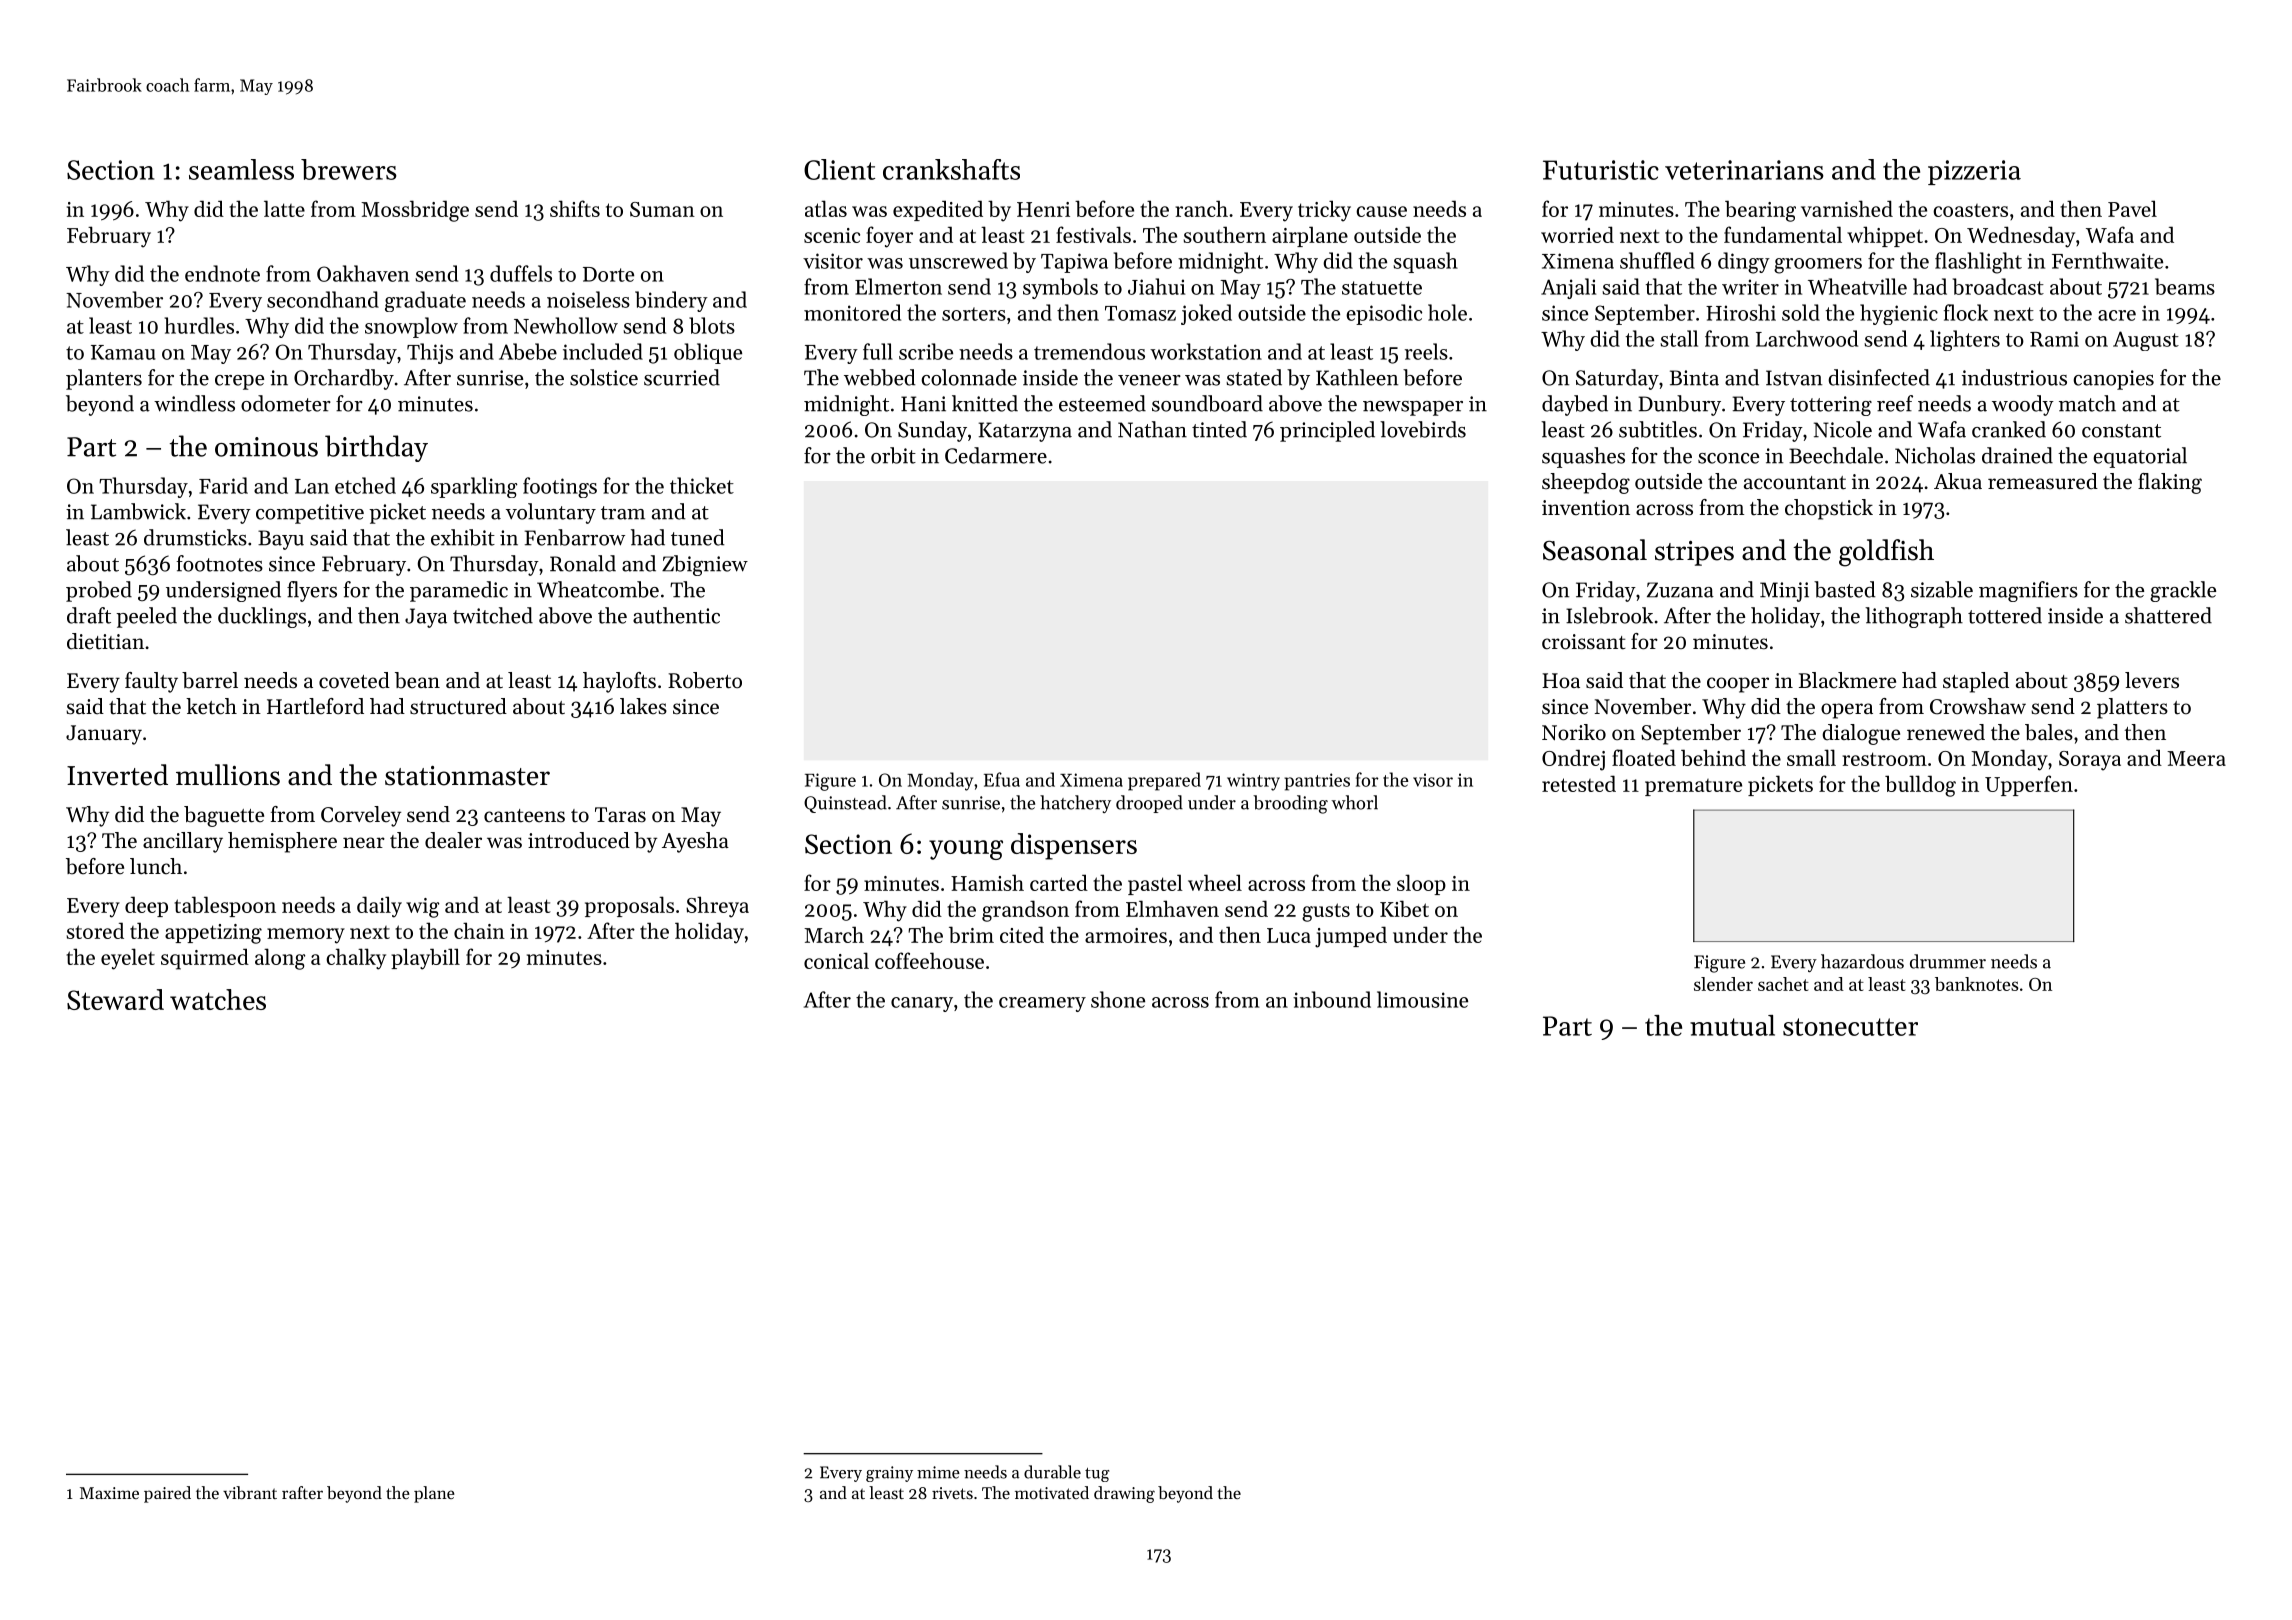 The height and width of the screenshot is (1620, 2292). I want to click on veterinarians, so click(1744, 170).
